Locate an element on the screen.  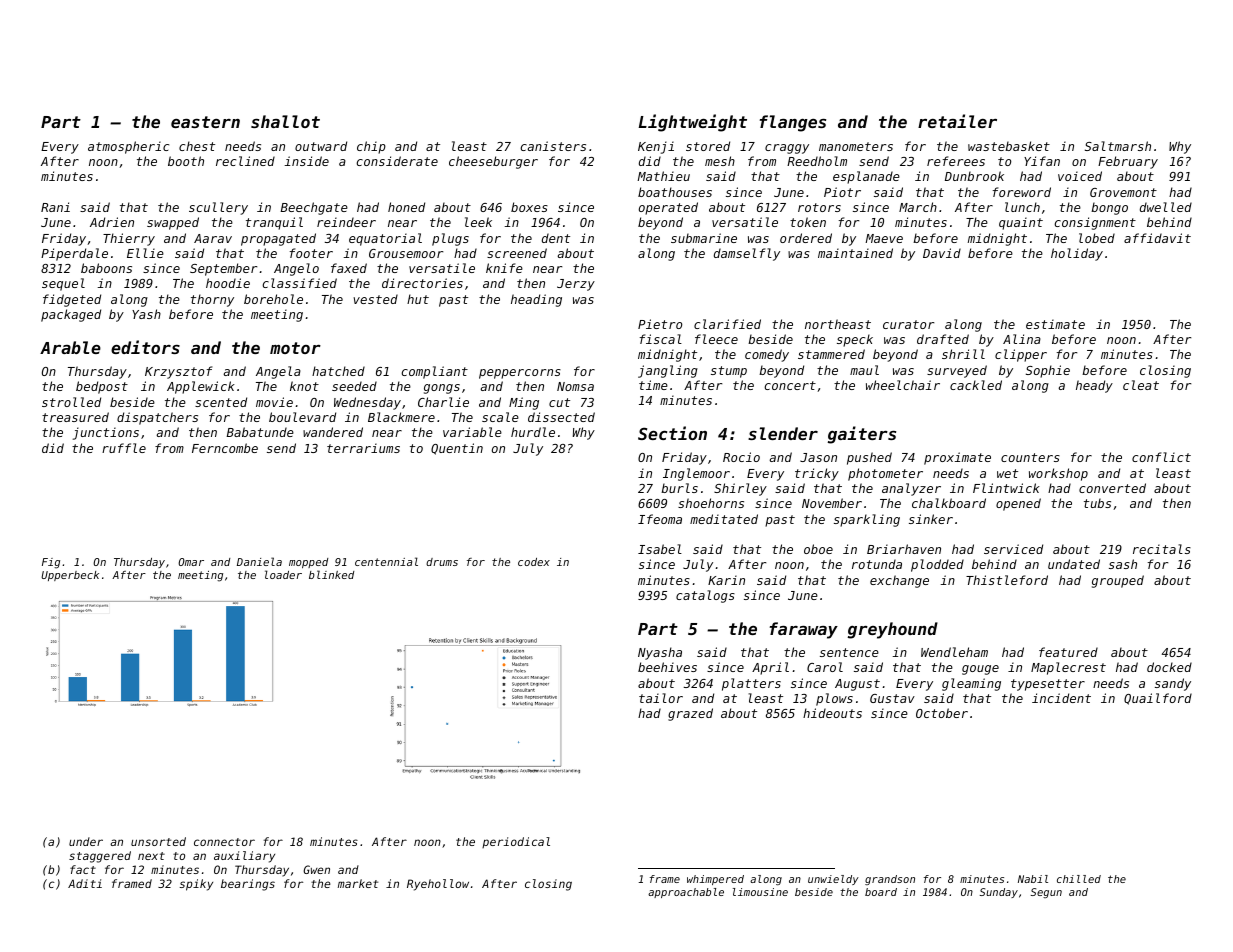
Nabil is located at coordinates (1033, 879).
